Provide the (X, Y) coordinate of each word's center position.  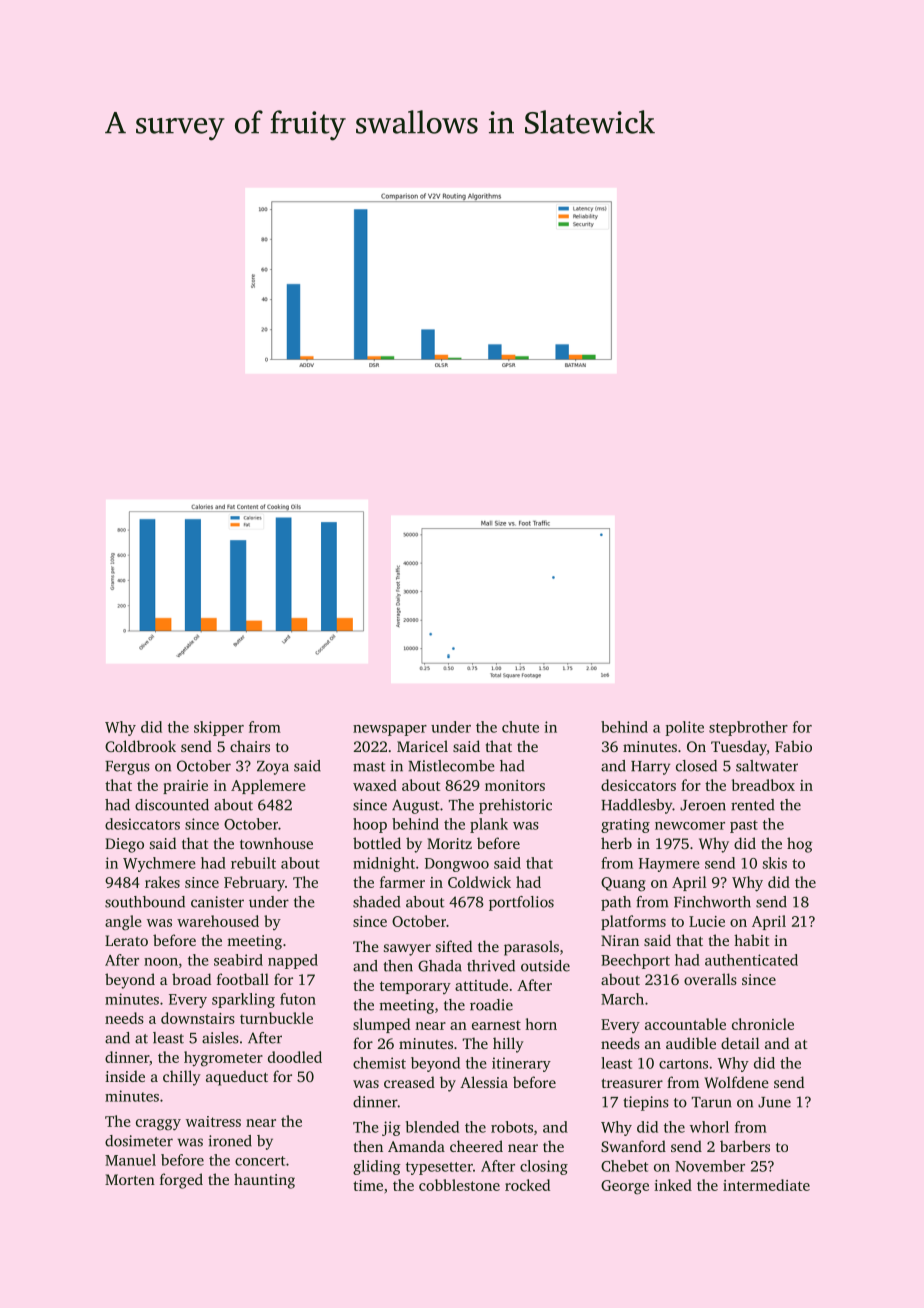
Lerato (126, 940)
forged (181, 1181)
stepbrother (748, 728)
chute (520, 727)
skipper (219, 728)
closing (544, 1167)
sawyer (407, 950)
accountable (685, 1024)
